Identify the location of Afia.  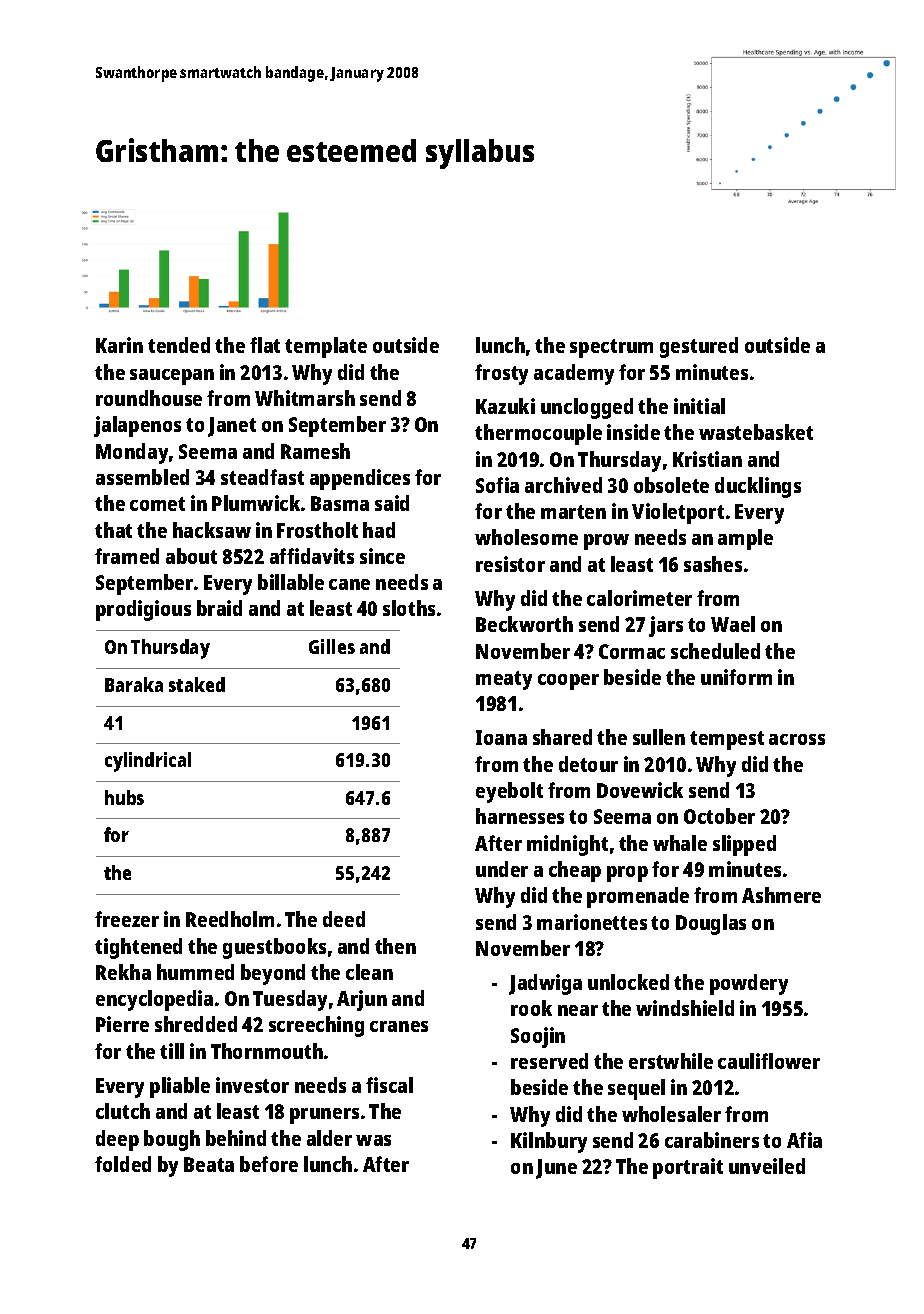
(804, 1140).
